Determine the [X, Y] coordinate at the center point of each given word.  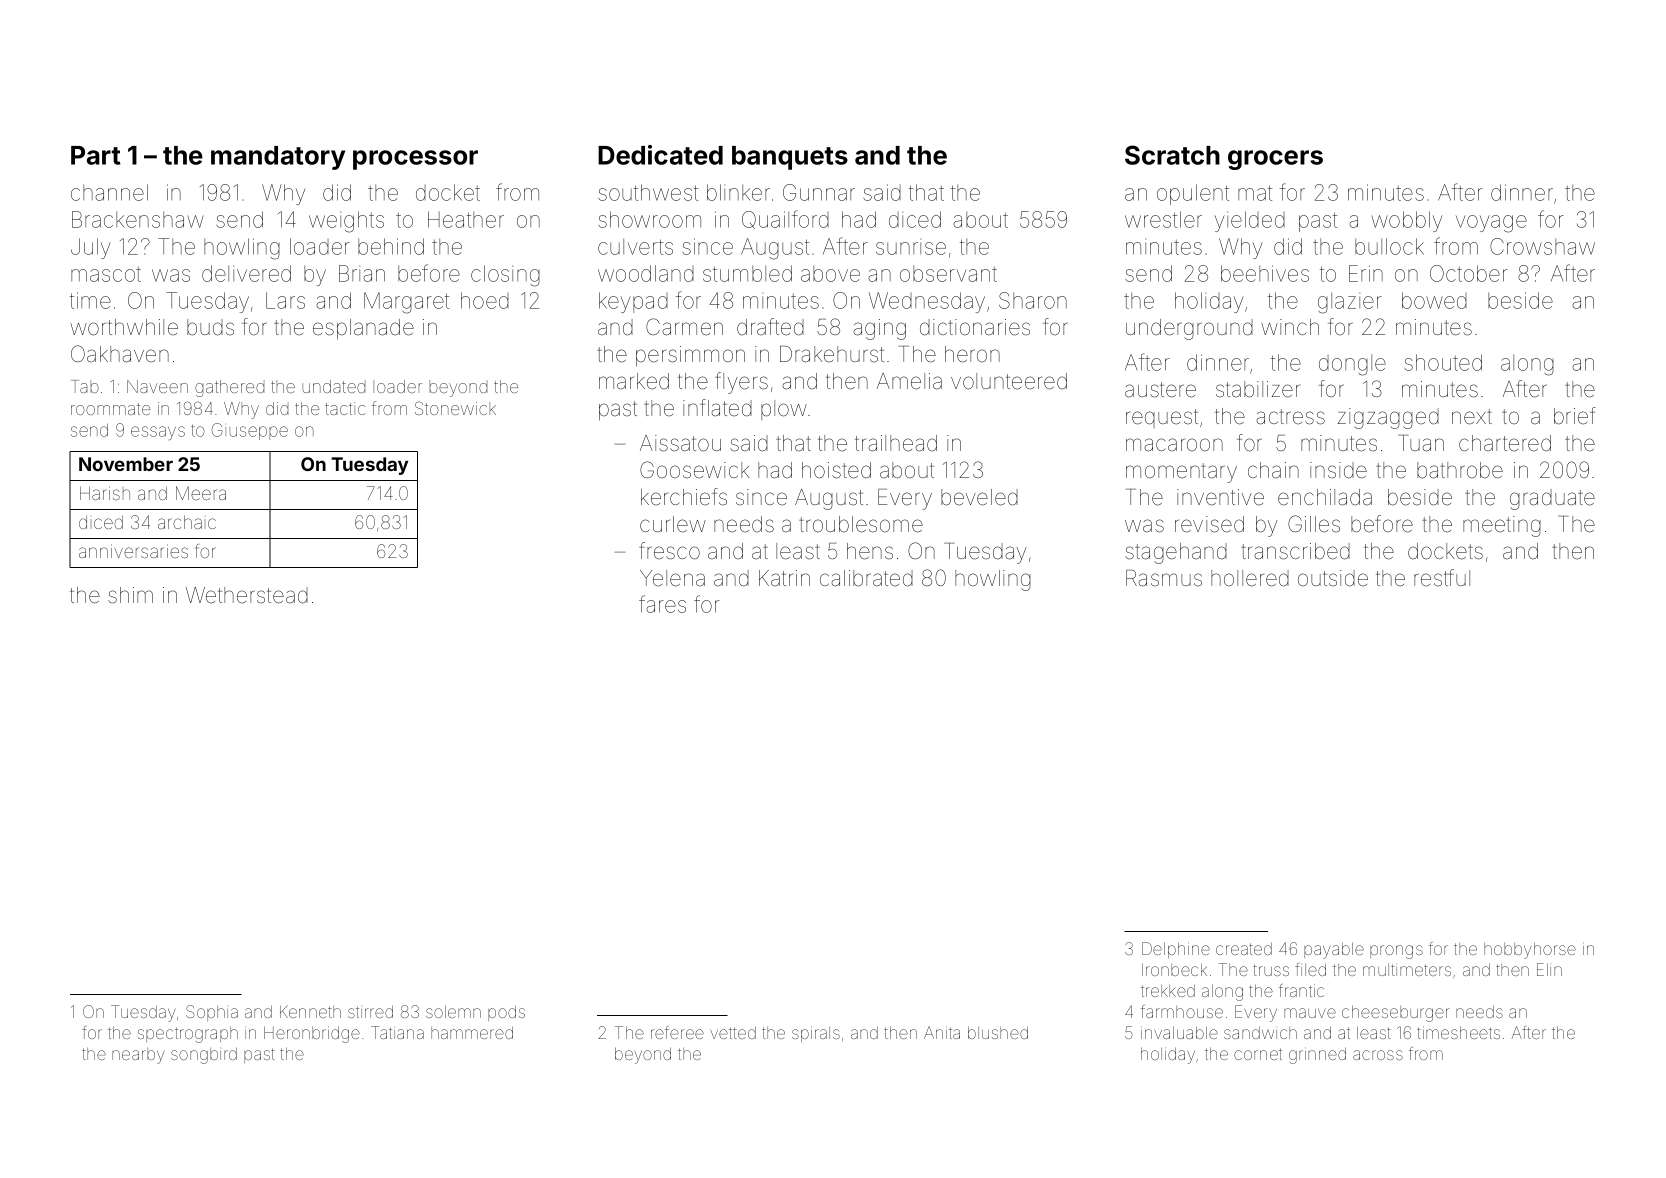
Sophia [212, 1013]
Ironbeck [1174, 969]
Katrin [784, 578]
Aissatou [680, 443]
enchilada [1325, 497]
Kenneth [310, 1011]
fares [662, 604]
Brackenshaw [138, 219]
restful [1442, 578]
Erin [1366, 273]
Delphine [1176, 950]
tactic [345, 408]
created [1244, 949]
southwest [648, 192]
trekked [1168, 991]
